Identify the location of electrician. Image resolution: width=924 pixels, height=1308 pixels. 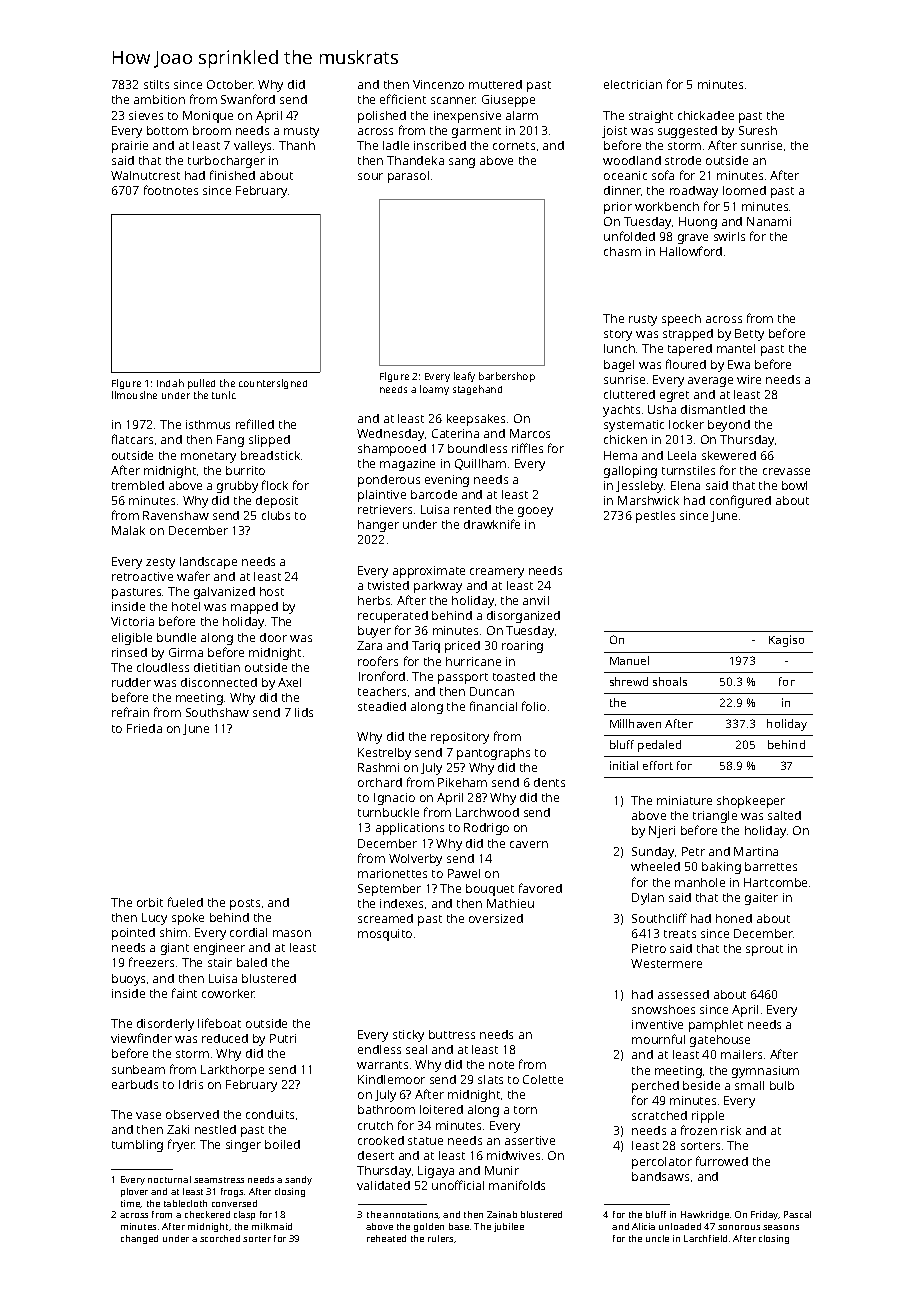
(633, 84).
